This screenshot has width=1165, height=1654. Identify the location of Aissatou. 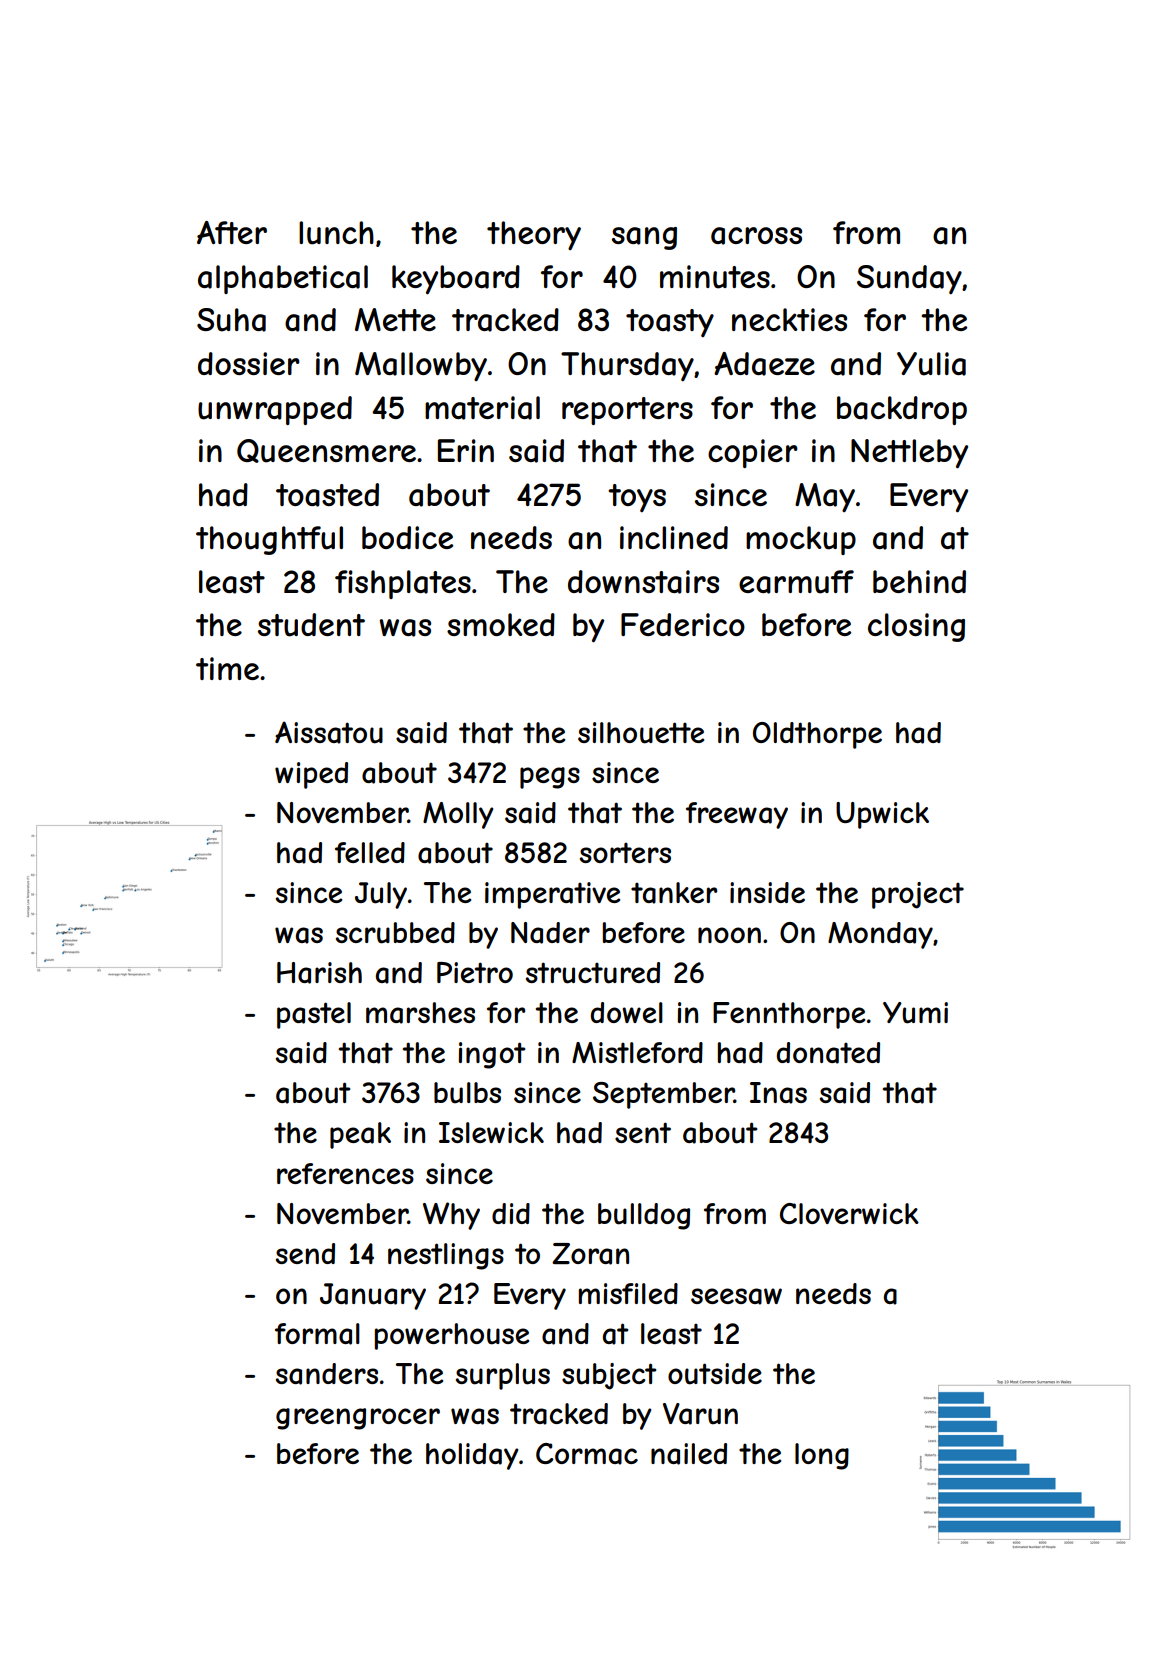
(329, 732).
